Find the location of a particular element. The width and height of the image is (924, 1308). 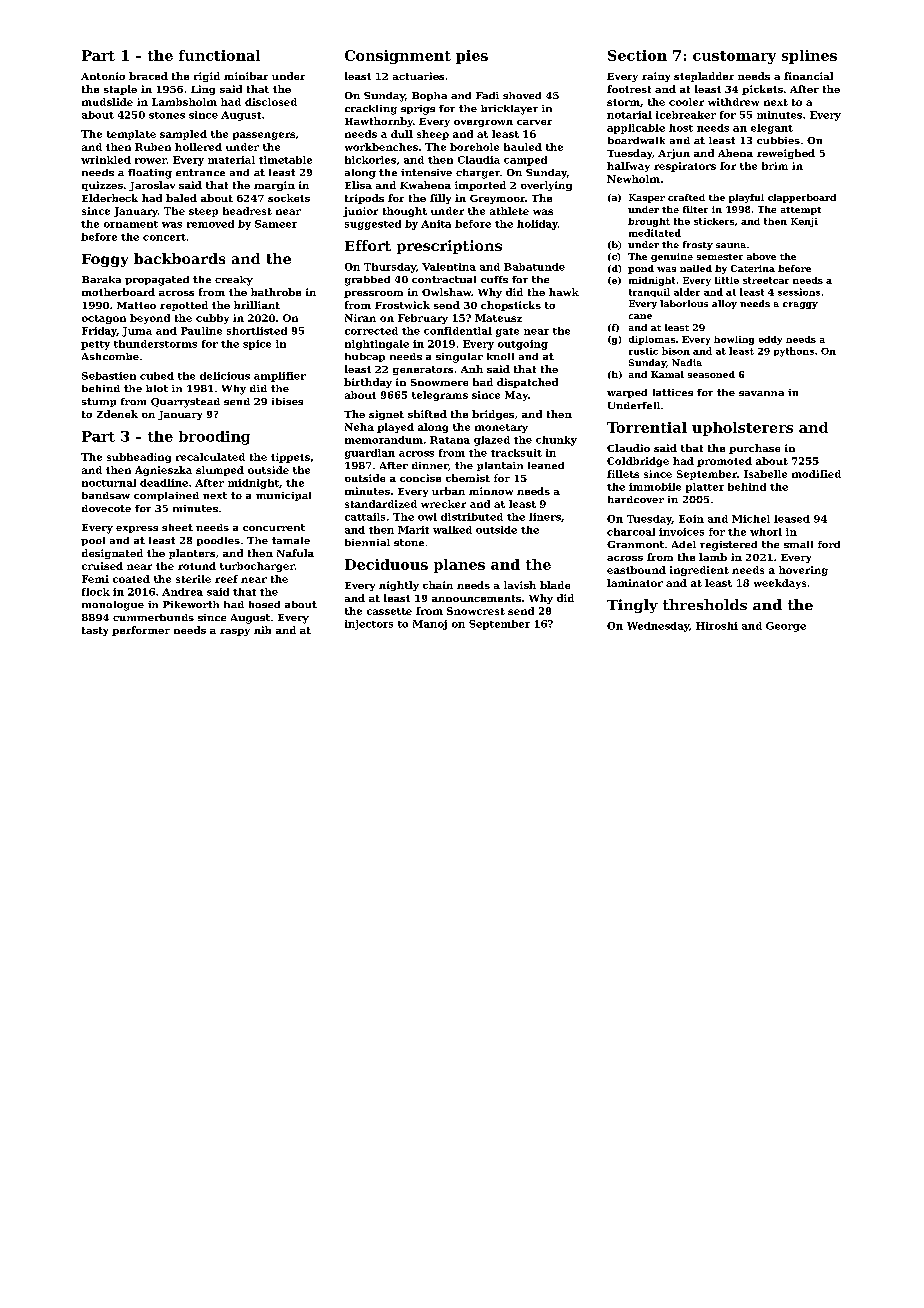

host is located at coordinates (681, 128).
